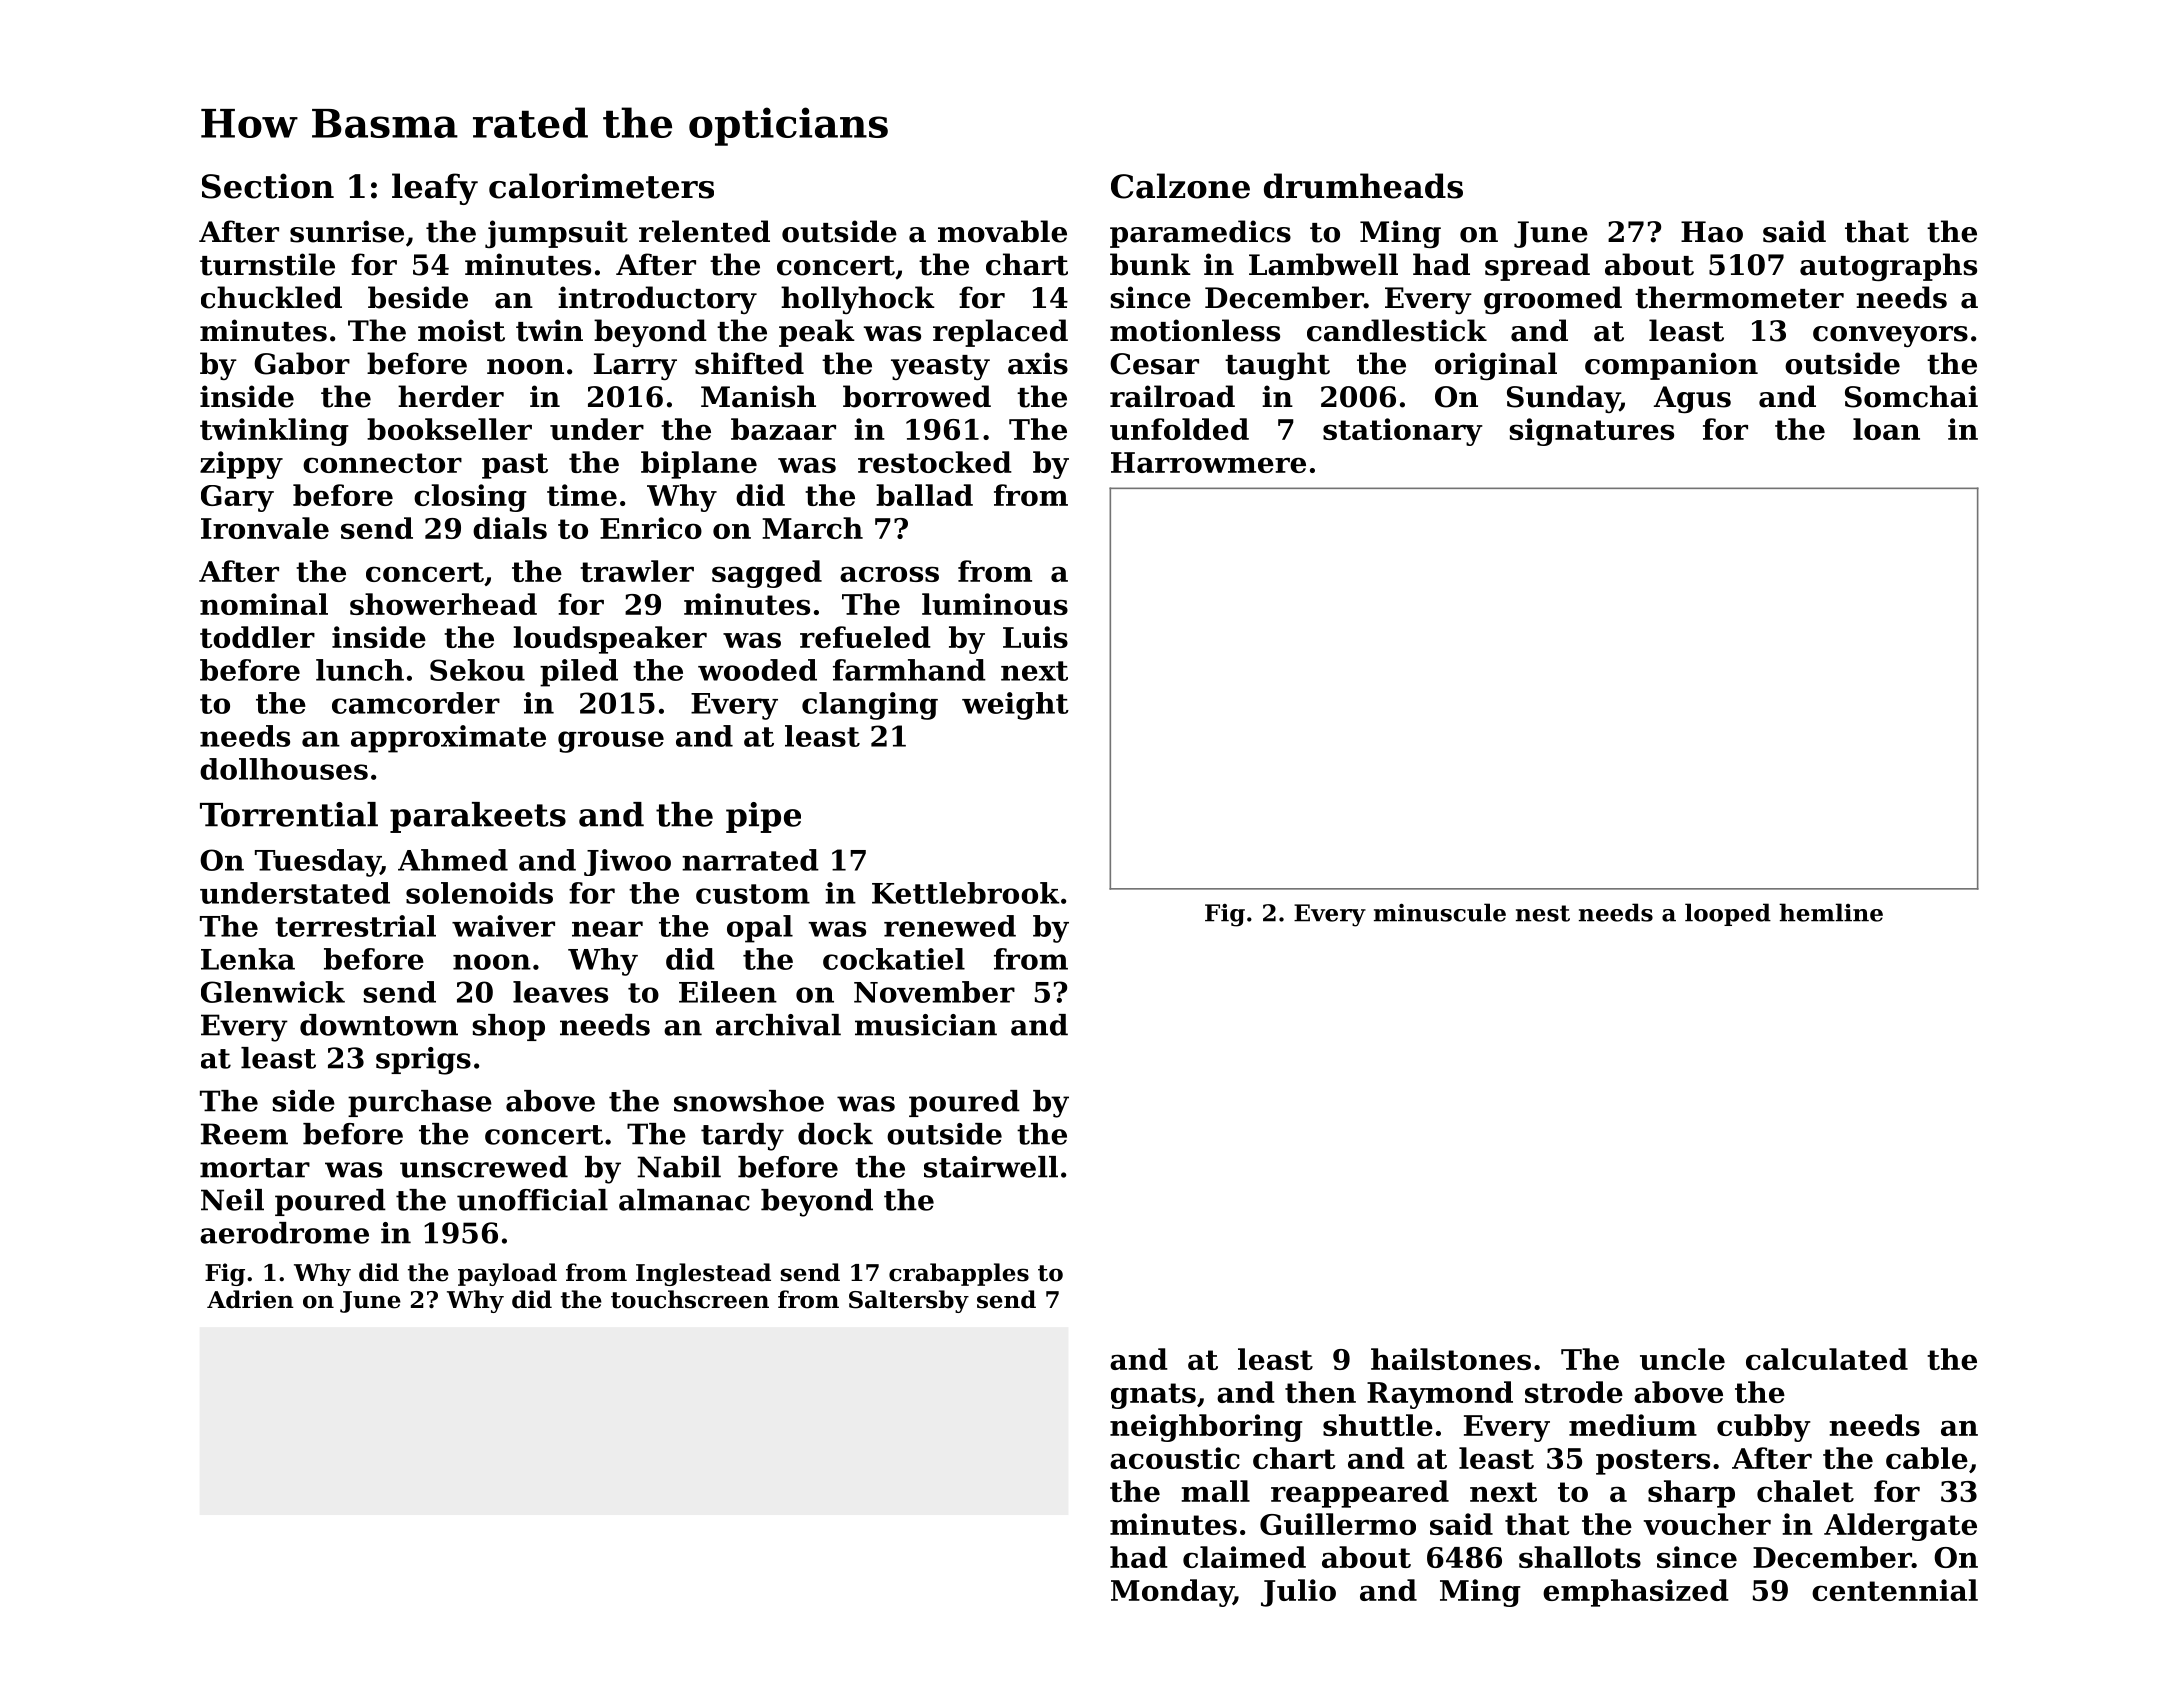  I want to click on acoustic, so click(1175, 1458).
